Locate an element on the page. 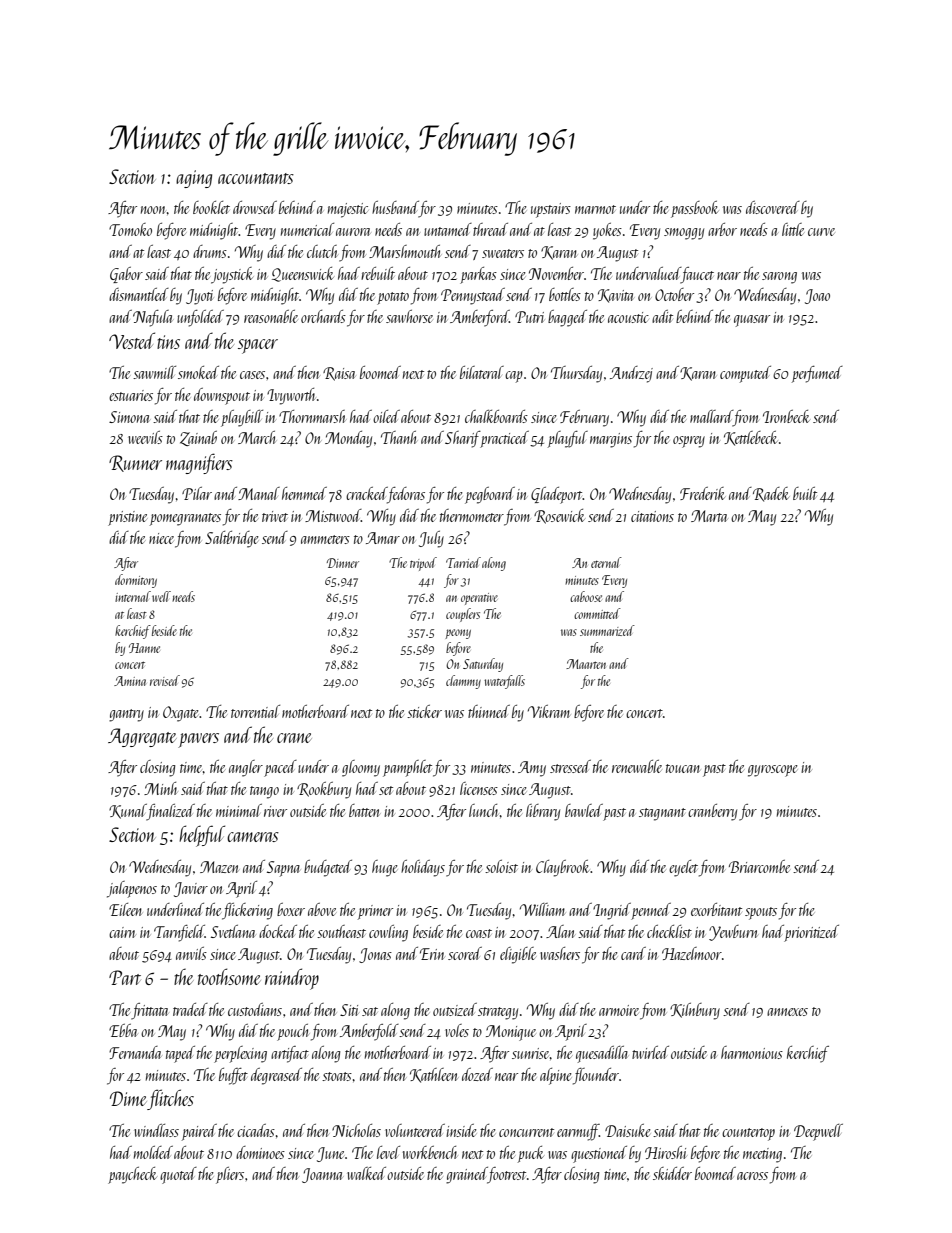 The image size is (952, 1233). pegboard is located at coordinates (490, 495).
